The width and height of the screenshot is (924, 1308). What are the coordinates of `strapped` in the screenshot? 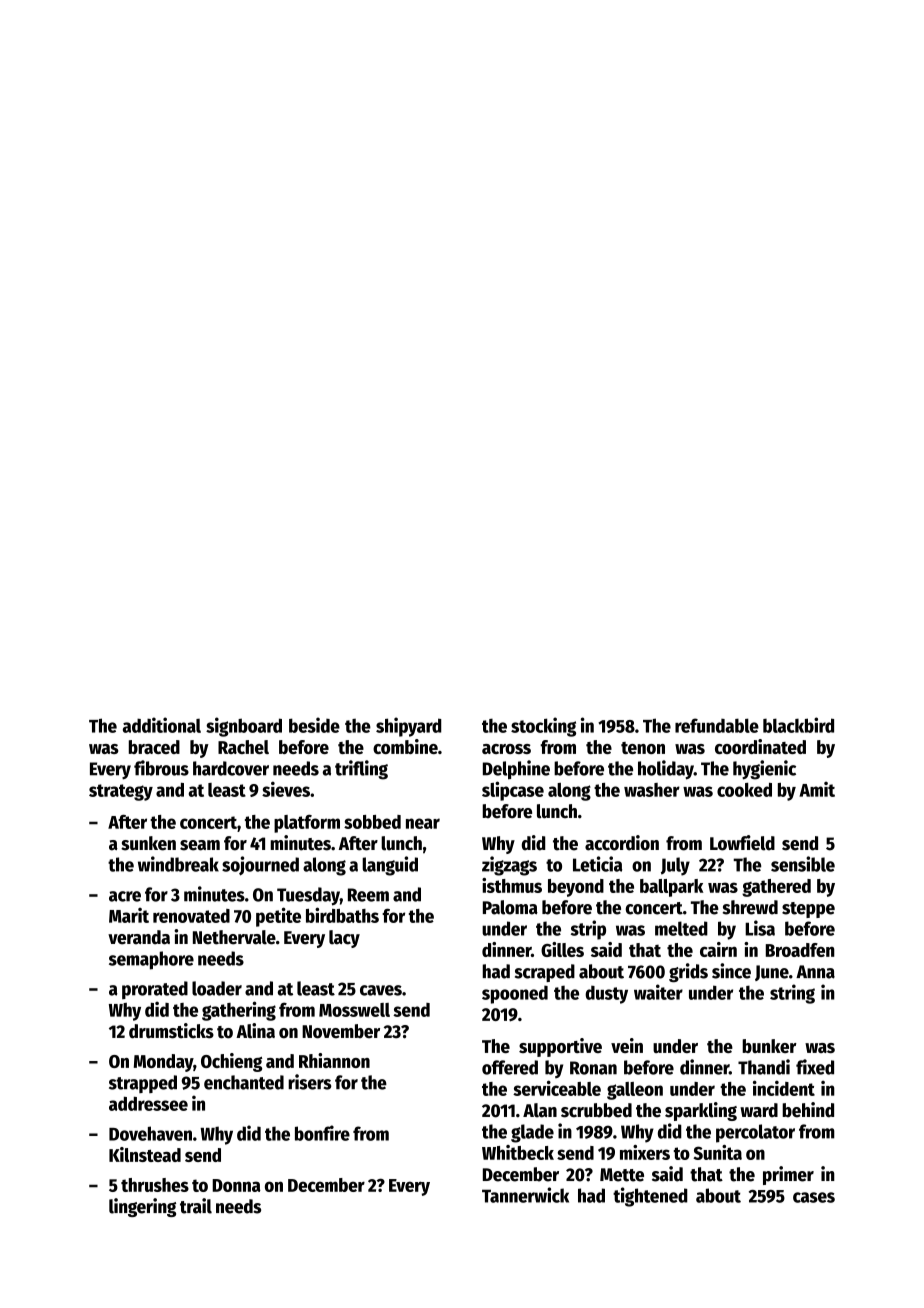 It's located at (143, 1084).
